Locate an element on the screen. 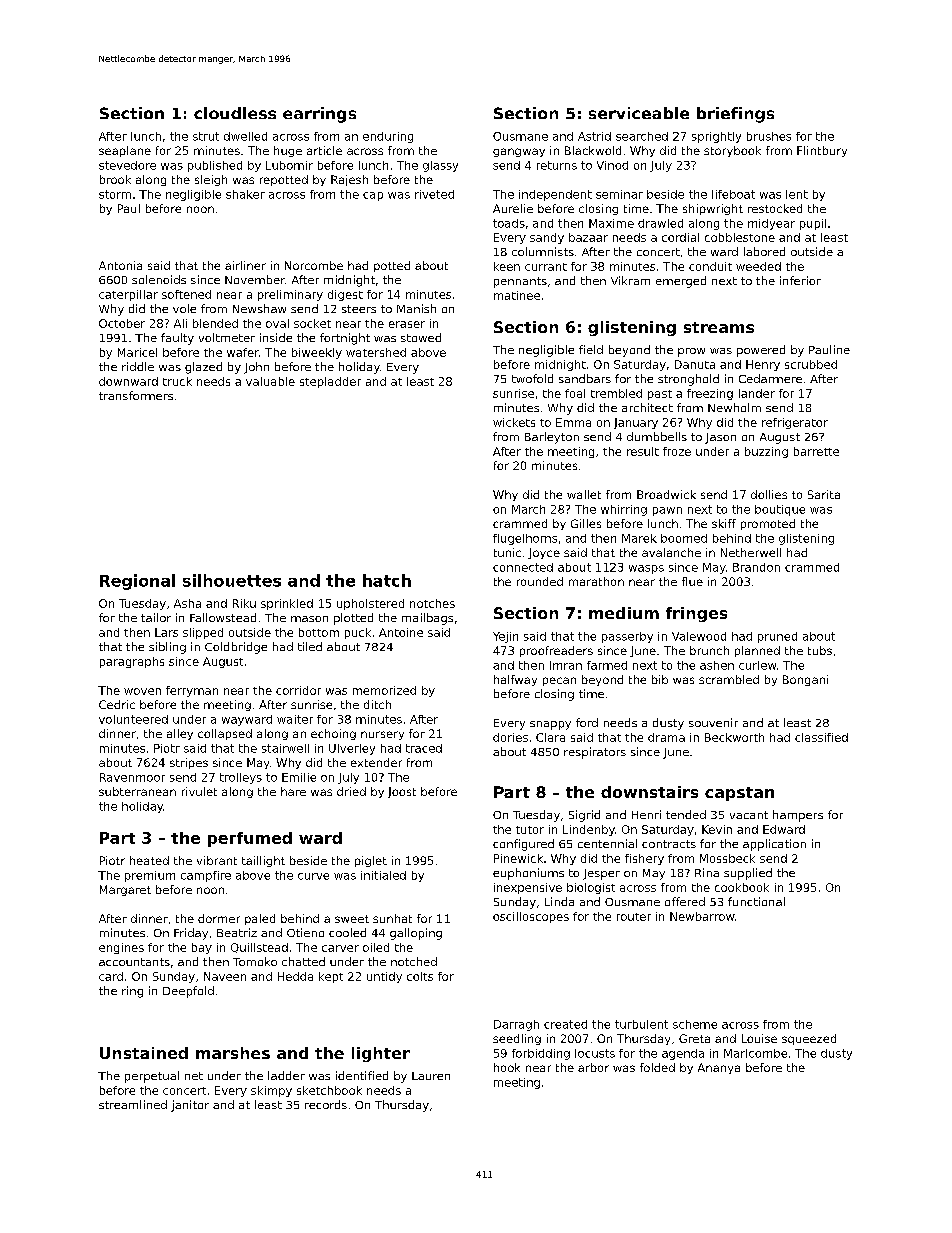 The width and height of the screenshot is (952, 1233). Antonia is located at coordinates (120, 265).
